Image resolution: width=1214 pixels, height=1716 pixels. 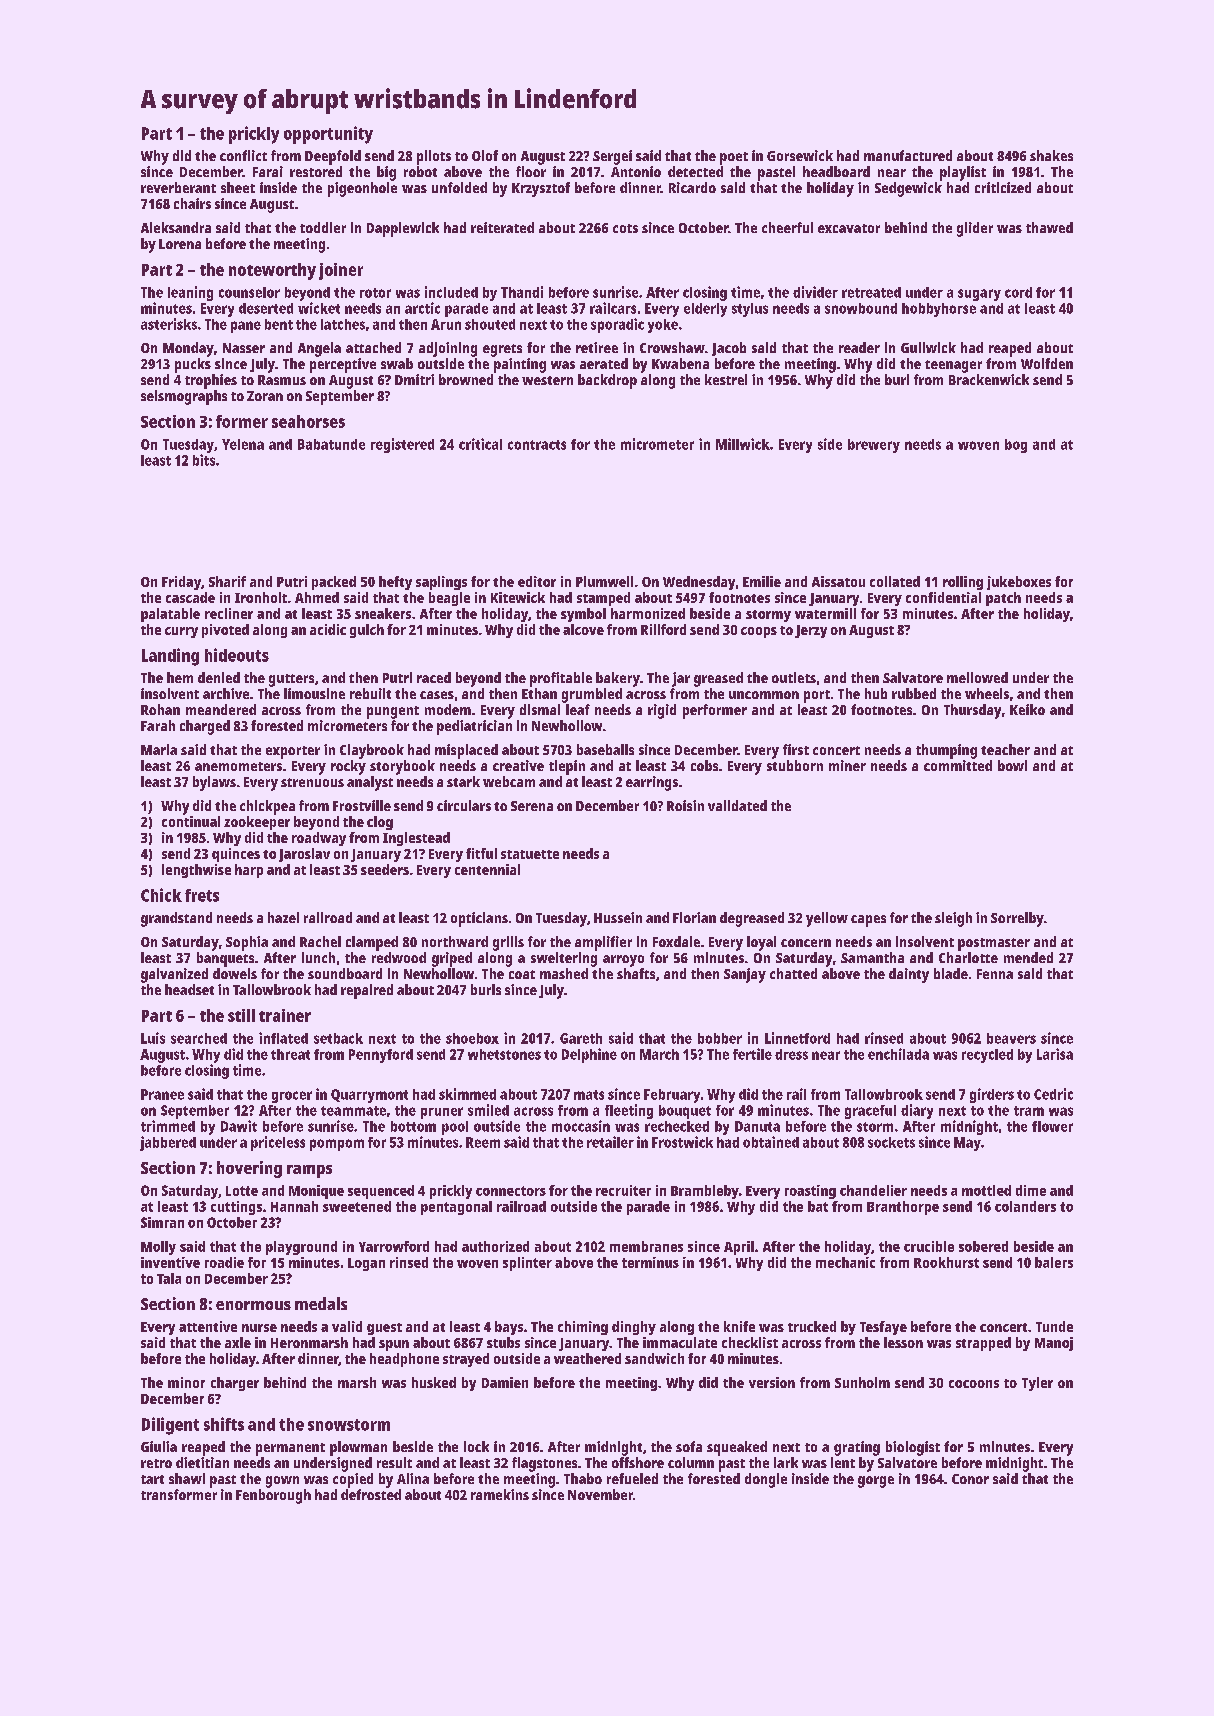 What do you see at coordinates (434, 677) in the screenshot?
I see `raced` at bounding box center [434, 677].
